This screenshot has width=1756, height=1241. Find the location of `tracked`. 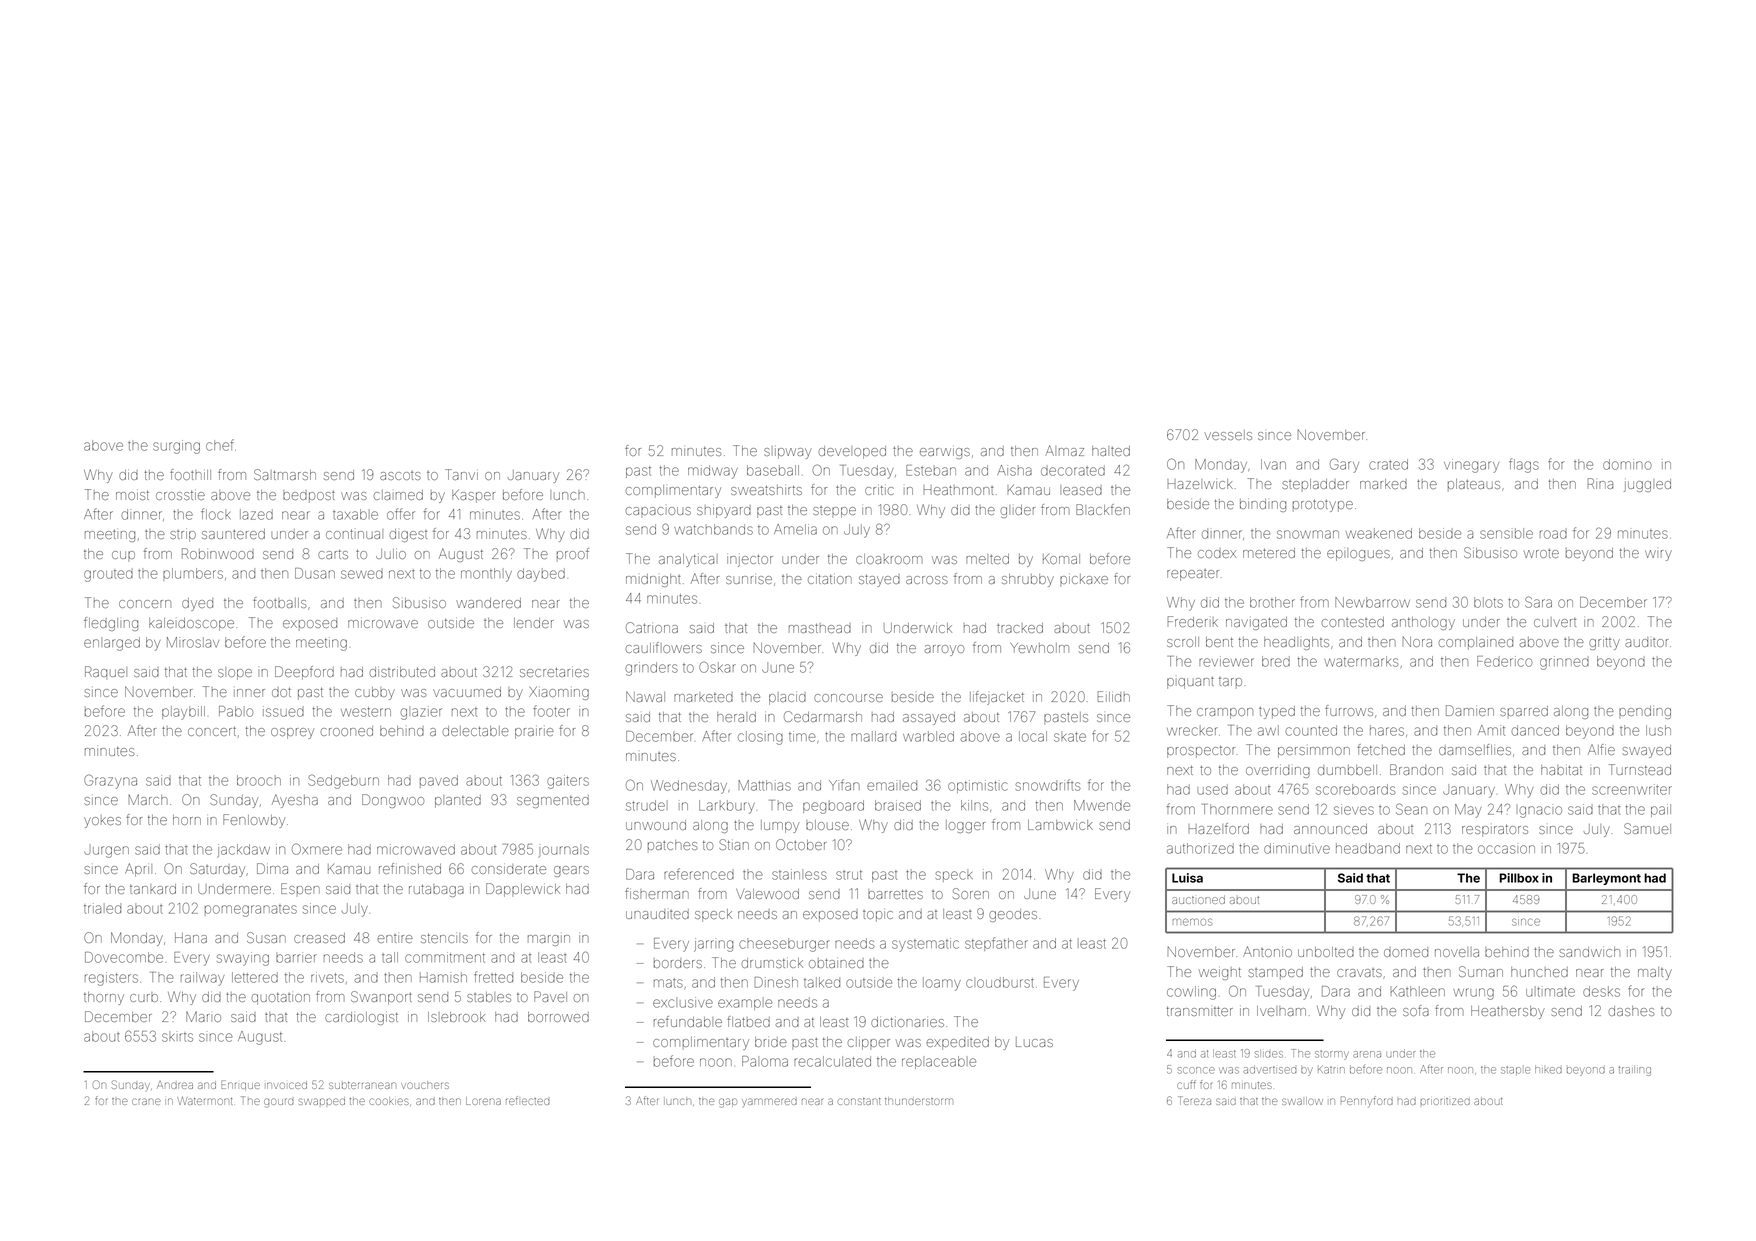

tracked is located at coordinates (1020, 628).
